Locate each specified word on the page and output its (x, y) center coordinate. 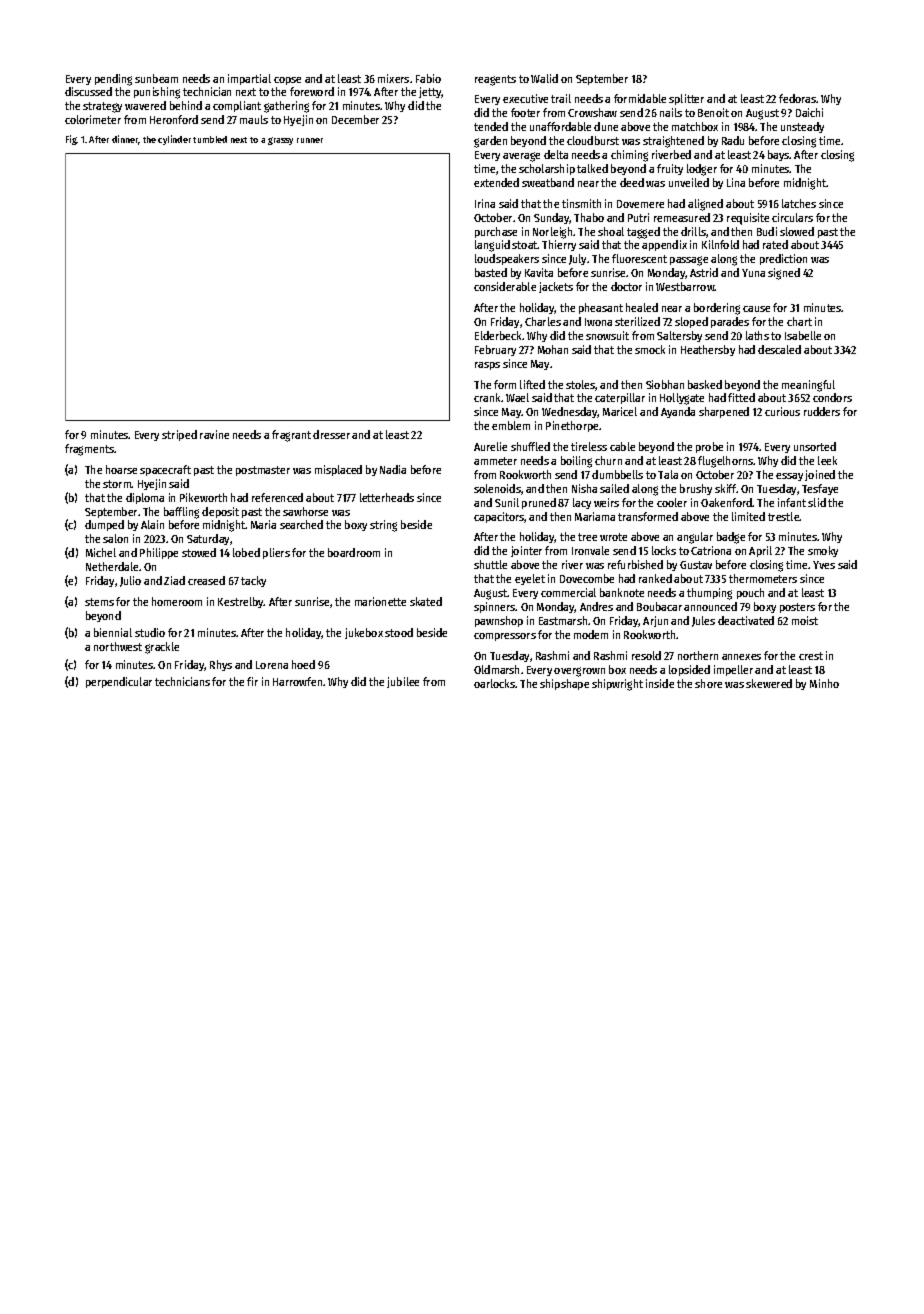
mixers (393, 78)
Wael (517, 397)
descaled (779, 349)
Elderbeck (498, 335)
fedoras (798, 98)
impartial (249, 79)
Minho (824, 683)
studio (150, 632)
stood (399, 632)
